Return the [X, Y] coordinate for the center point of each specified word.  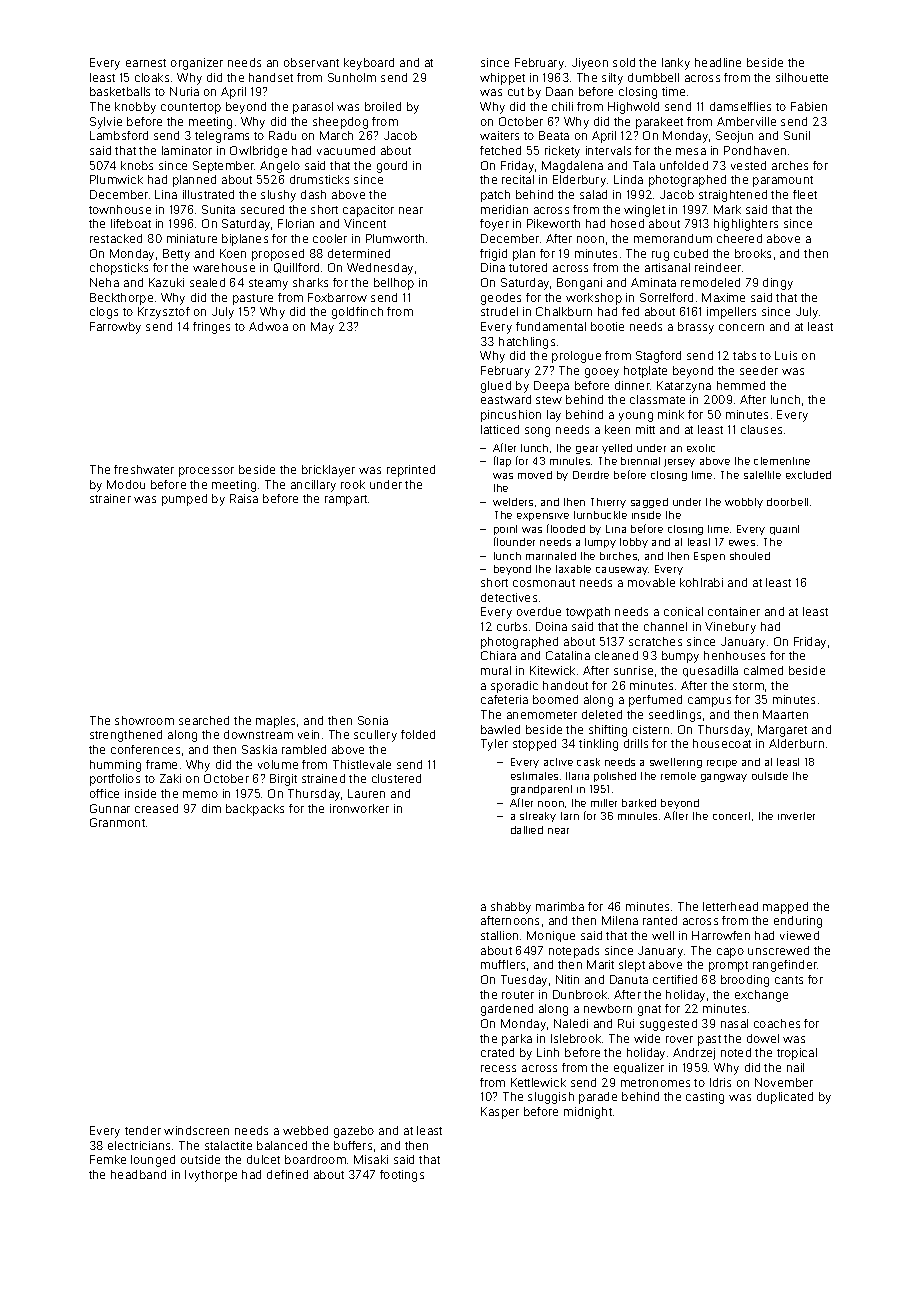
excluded [808, 475]
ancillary [313, 486]
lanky [676, 64]
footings [402, 1176]
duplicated [785, 1098]
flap [502, 461]
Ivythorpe [211, 1176]
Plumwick [116, 179]
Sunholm [352, 77]
